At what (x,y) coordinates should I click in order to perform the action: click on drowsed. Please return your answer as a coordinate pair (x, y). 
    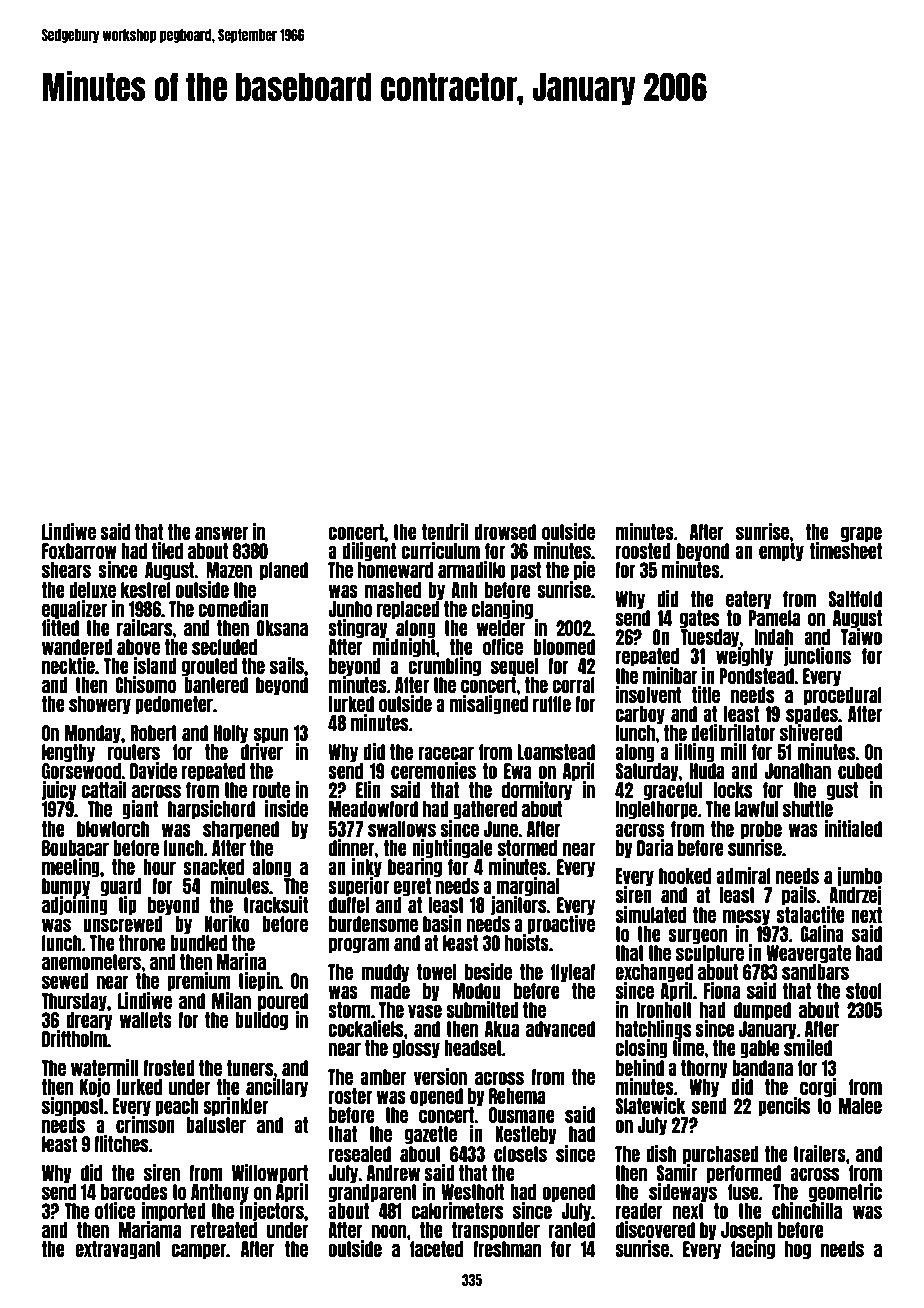
    Looking at the image, I should click on (505, 532).
